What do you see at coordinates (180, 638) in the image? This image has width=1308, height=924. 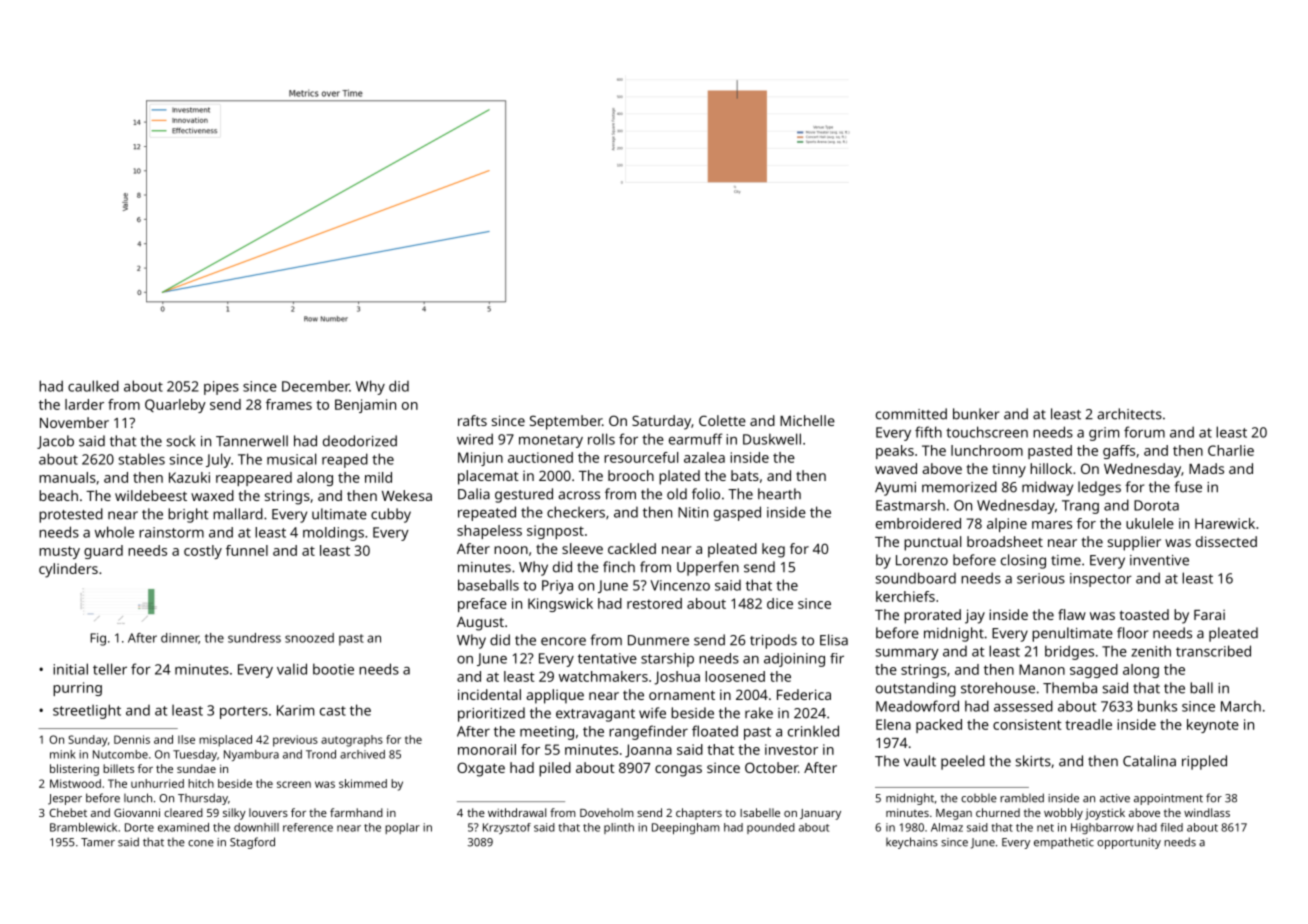 I see `dinner` at bounding box center [180, 638].
